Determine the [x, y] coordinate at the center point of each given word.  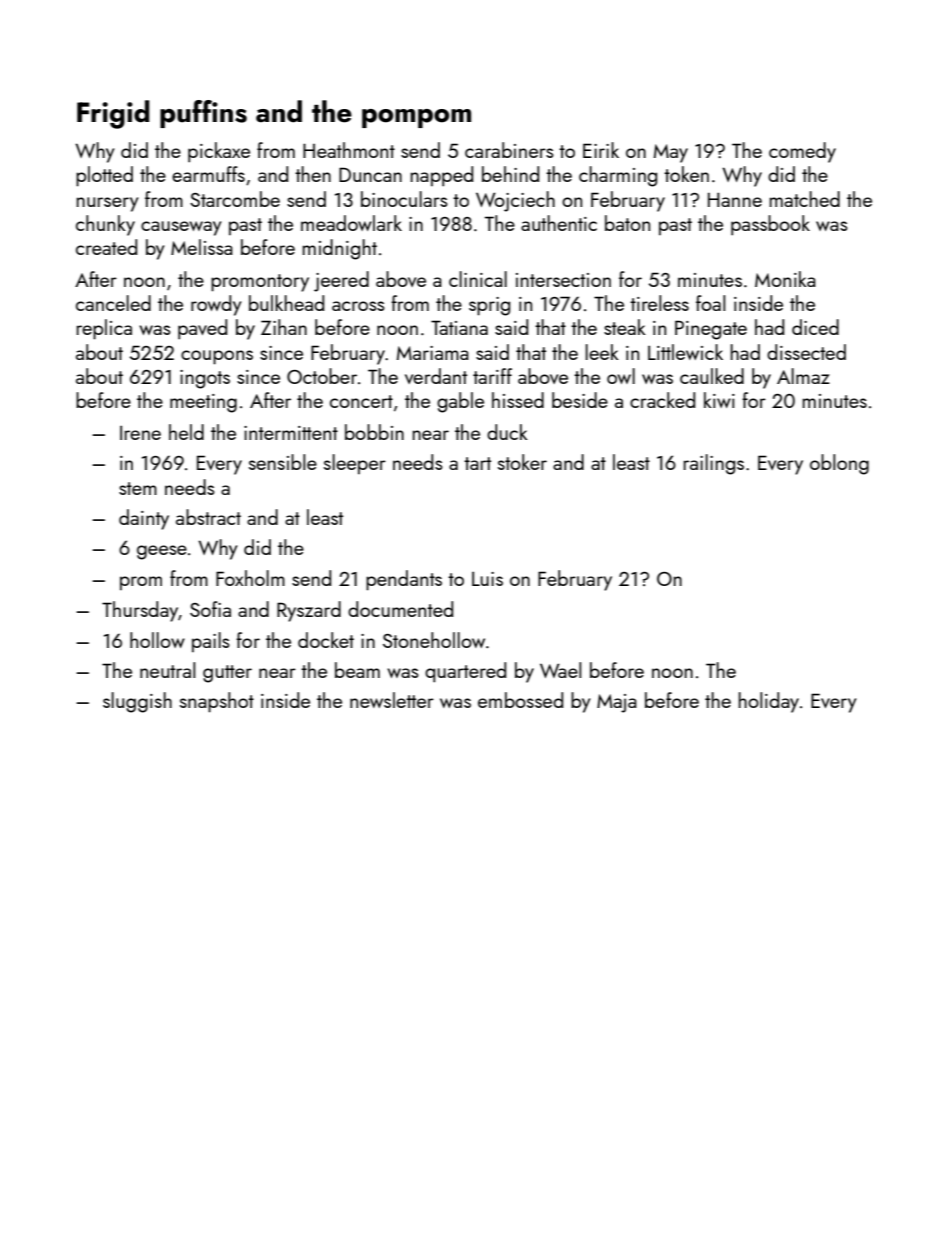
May [671, 153]
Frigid [113, 114]
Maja [617, 703]
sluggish [137, 702]
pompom [416, 118]
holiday [768, 702]
